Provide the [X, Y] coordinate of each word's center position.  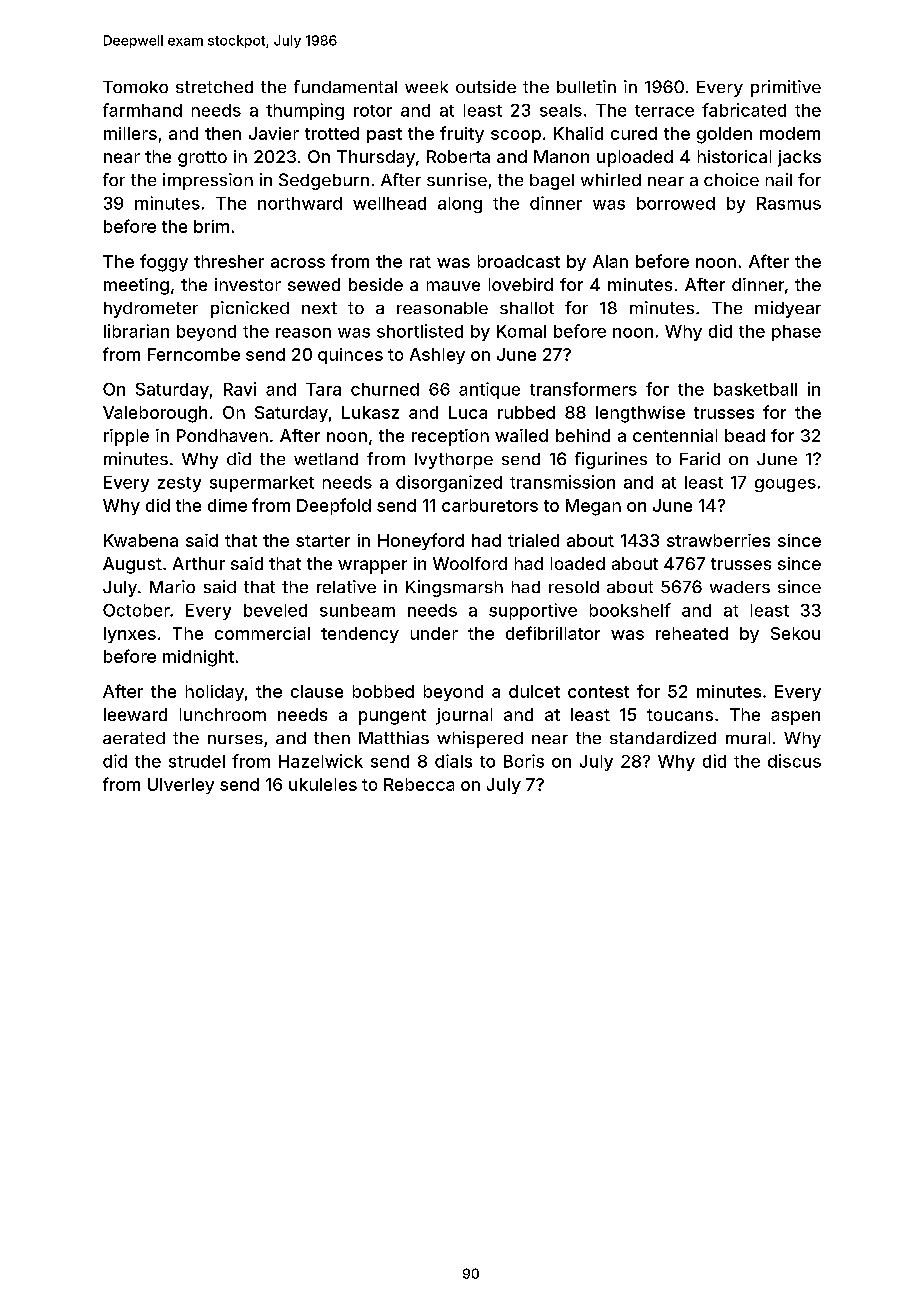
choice [731, 179]
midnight [198, 658]
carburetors [490, 505]
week [426, 87]
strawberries [718, 540]
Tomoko [135, 87]
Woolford [470, 563]
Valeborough [155, 414]
